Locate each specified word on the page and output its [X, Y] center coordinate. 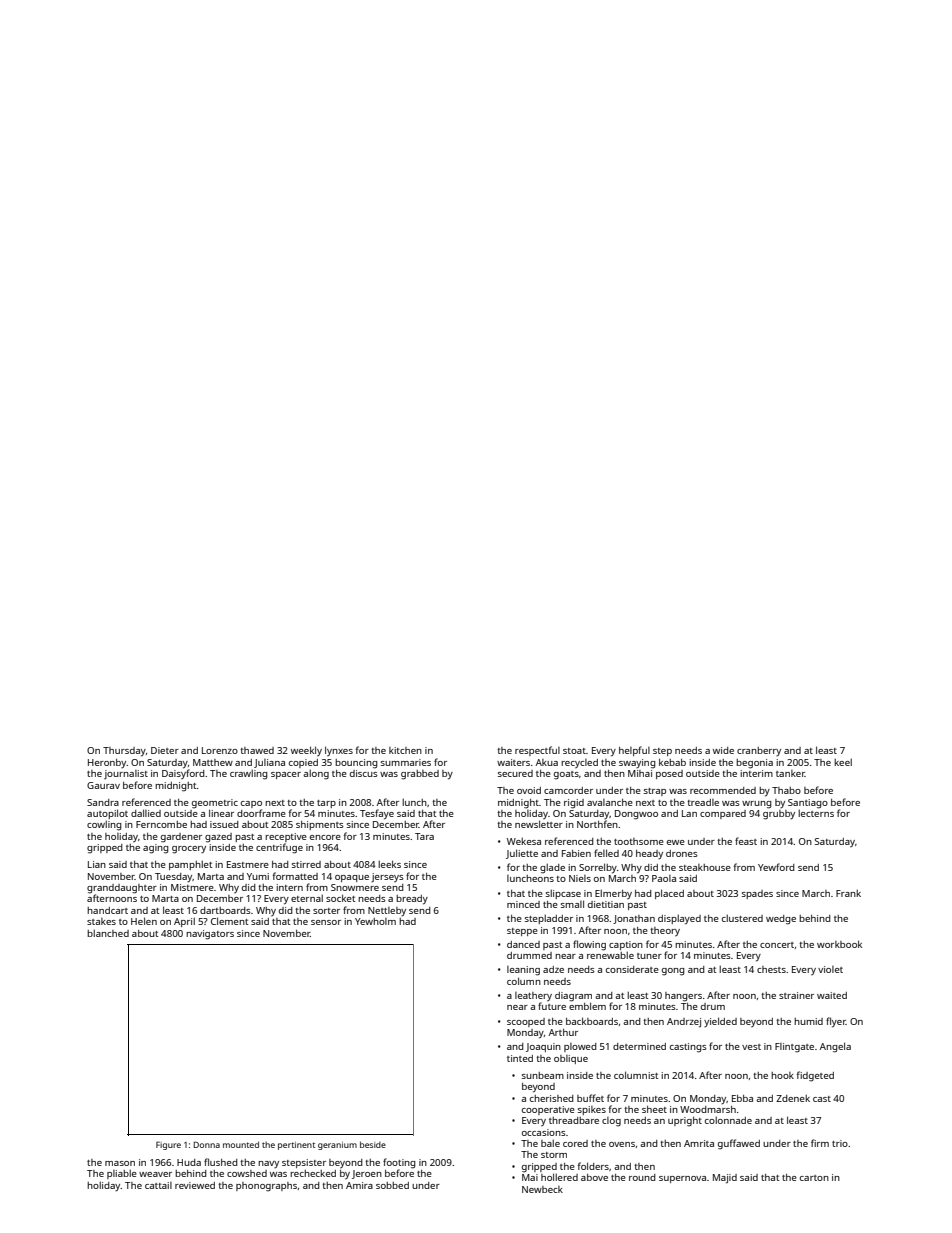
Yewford [776, 867]
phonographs [266, 1187]
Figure [168, 1145]
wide [723, 750]
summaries [406, 762]
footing [399, 1163]
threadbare [574, 1120]
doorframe [261, 813]
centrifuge [279, 848]
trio [840, 1143]
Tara [424, 836]
